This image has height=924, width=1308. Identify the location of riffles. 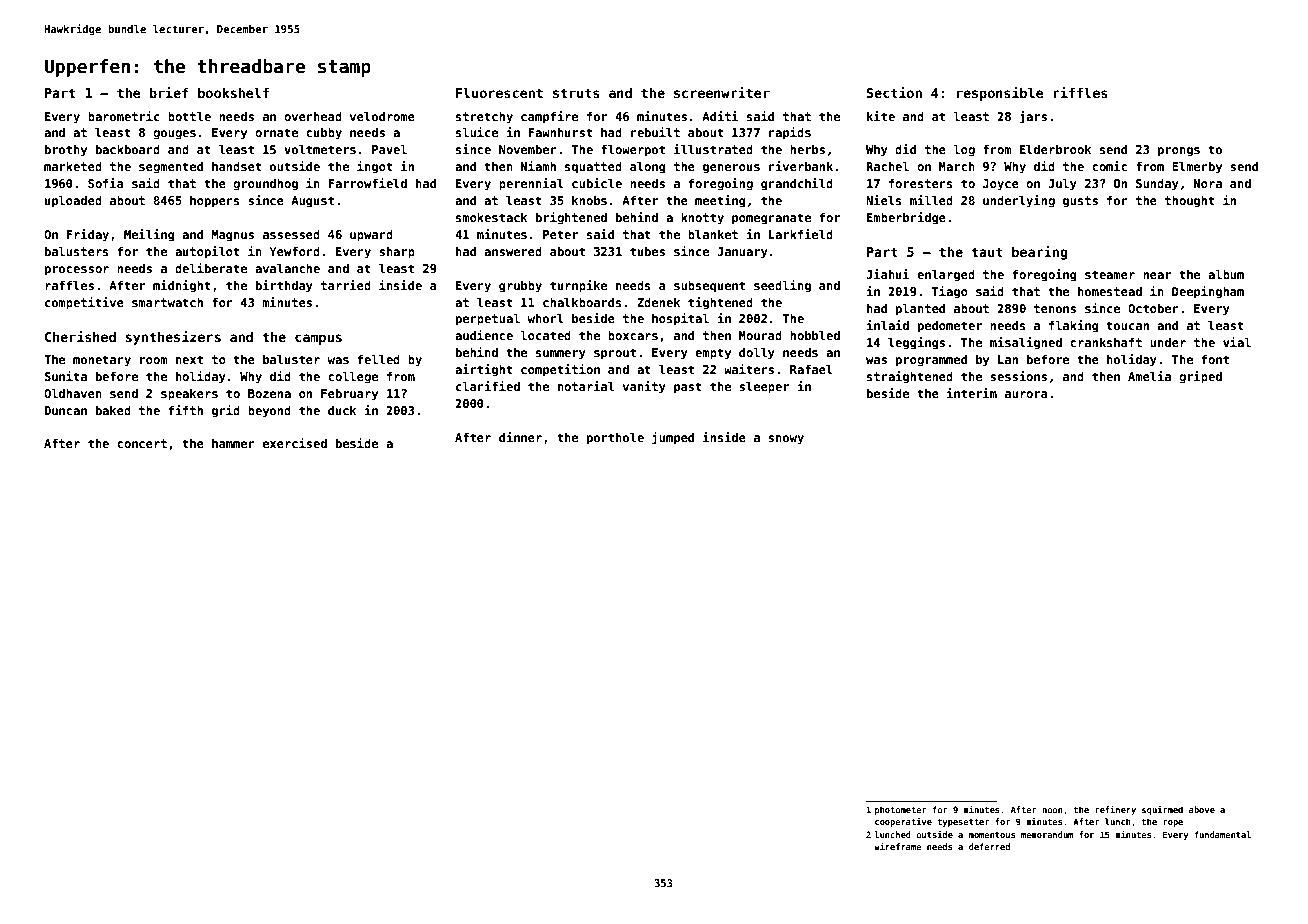
(1080, 92).
